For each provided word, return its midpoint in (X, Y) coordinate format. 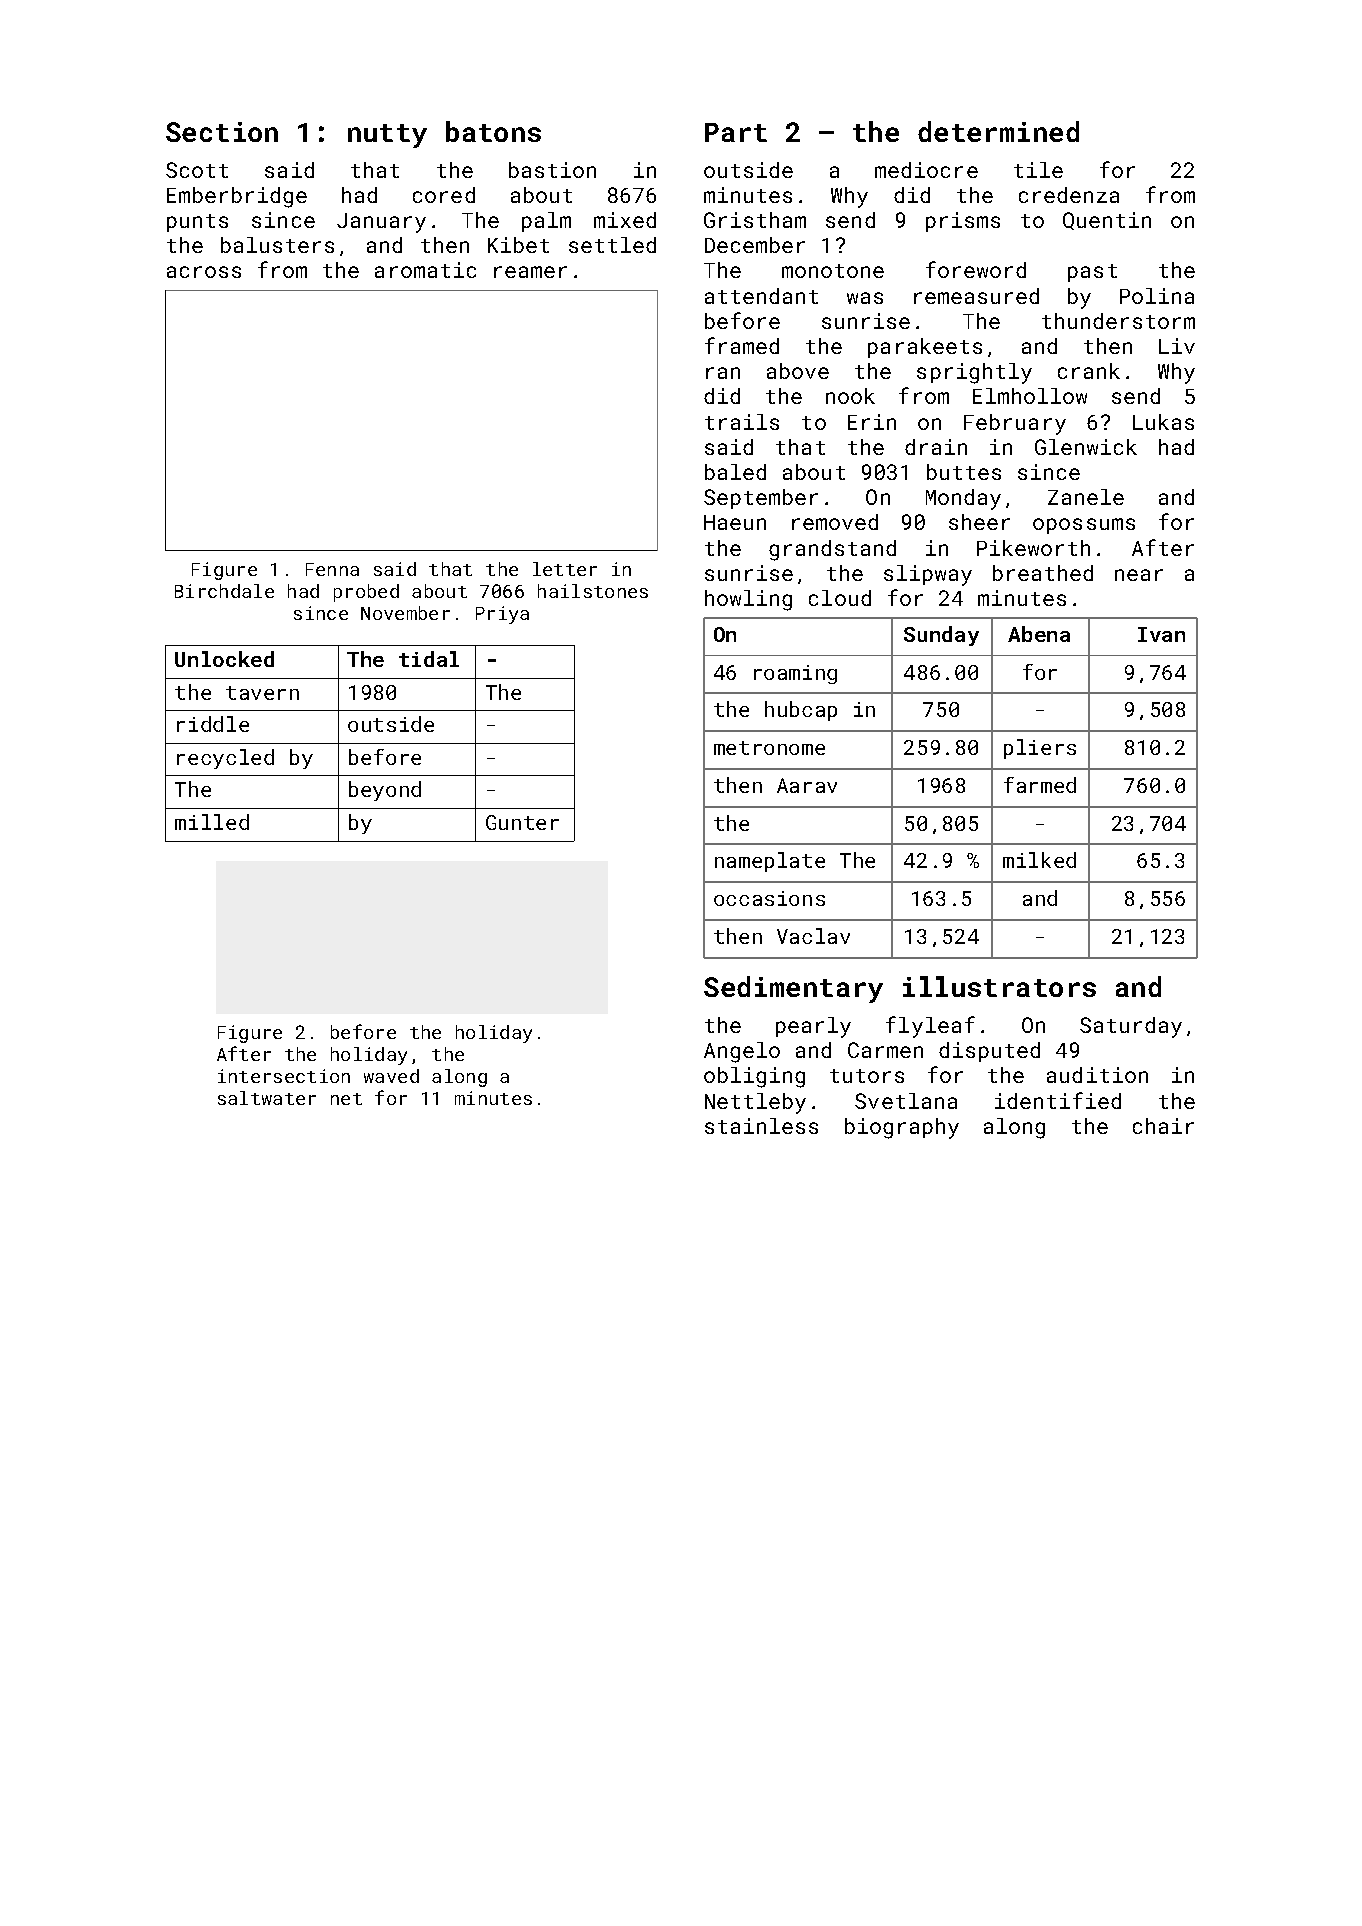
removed (835, 522)
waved (391, 1076)
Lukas (1163, 422)
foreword (976, 269)
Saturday (1131, 1027)
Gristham (755, 220)
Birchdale (224, 591)
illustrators (999, 986)
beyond (385, 791)
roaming (795, 674)
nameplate (770, 862)
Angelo (742, 1052)
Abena (1039, 634)
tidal (429, 659)
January (381, 223)
